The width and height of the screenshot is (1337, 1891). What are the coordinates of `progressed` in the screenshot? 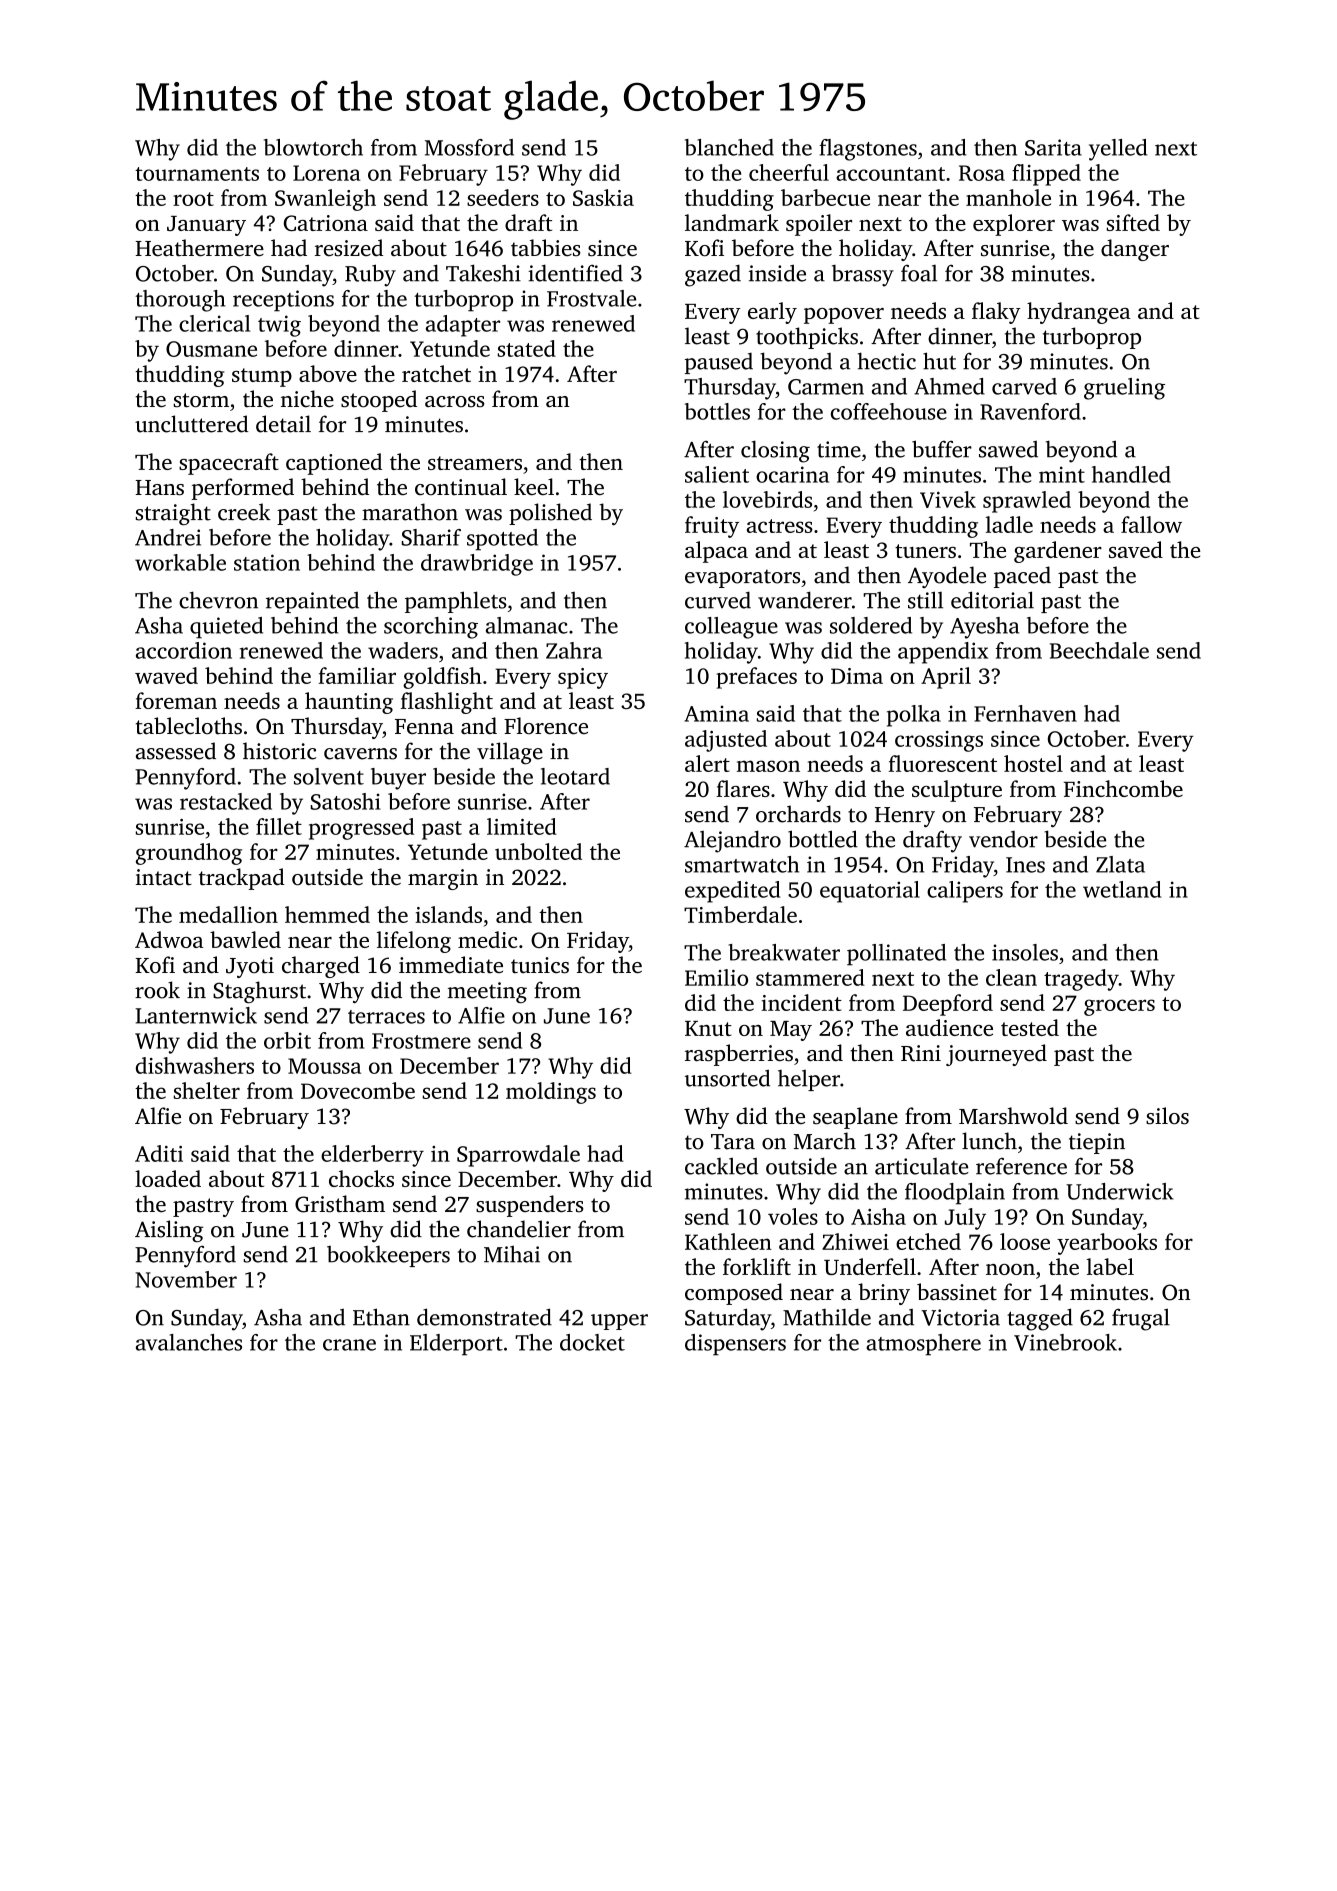 It's located at (361, 829).
